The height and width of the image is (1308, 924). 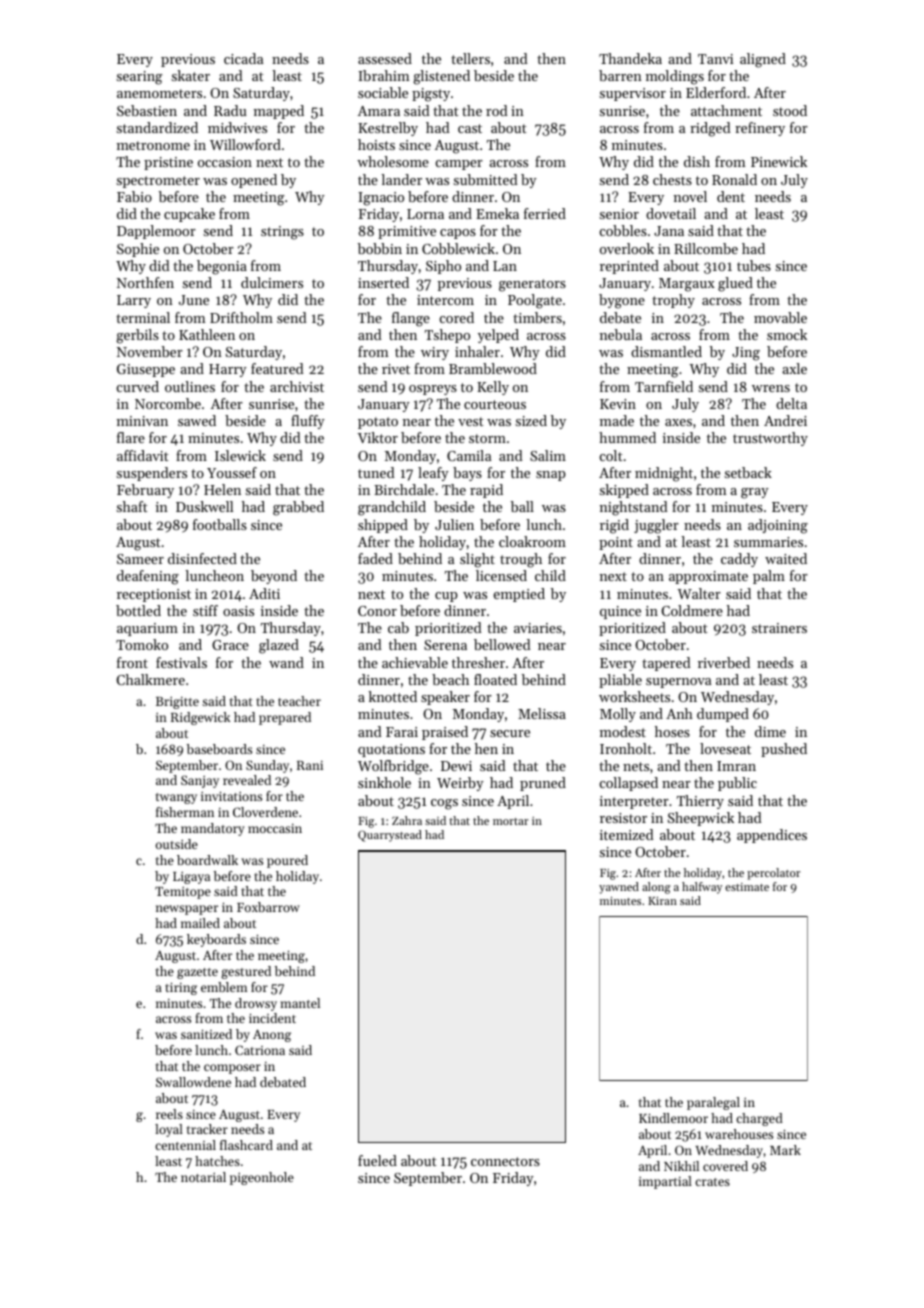 I want to click on festivals, so click(x=181, y=662).
